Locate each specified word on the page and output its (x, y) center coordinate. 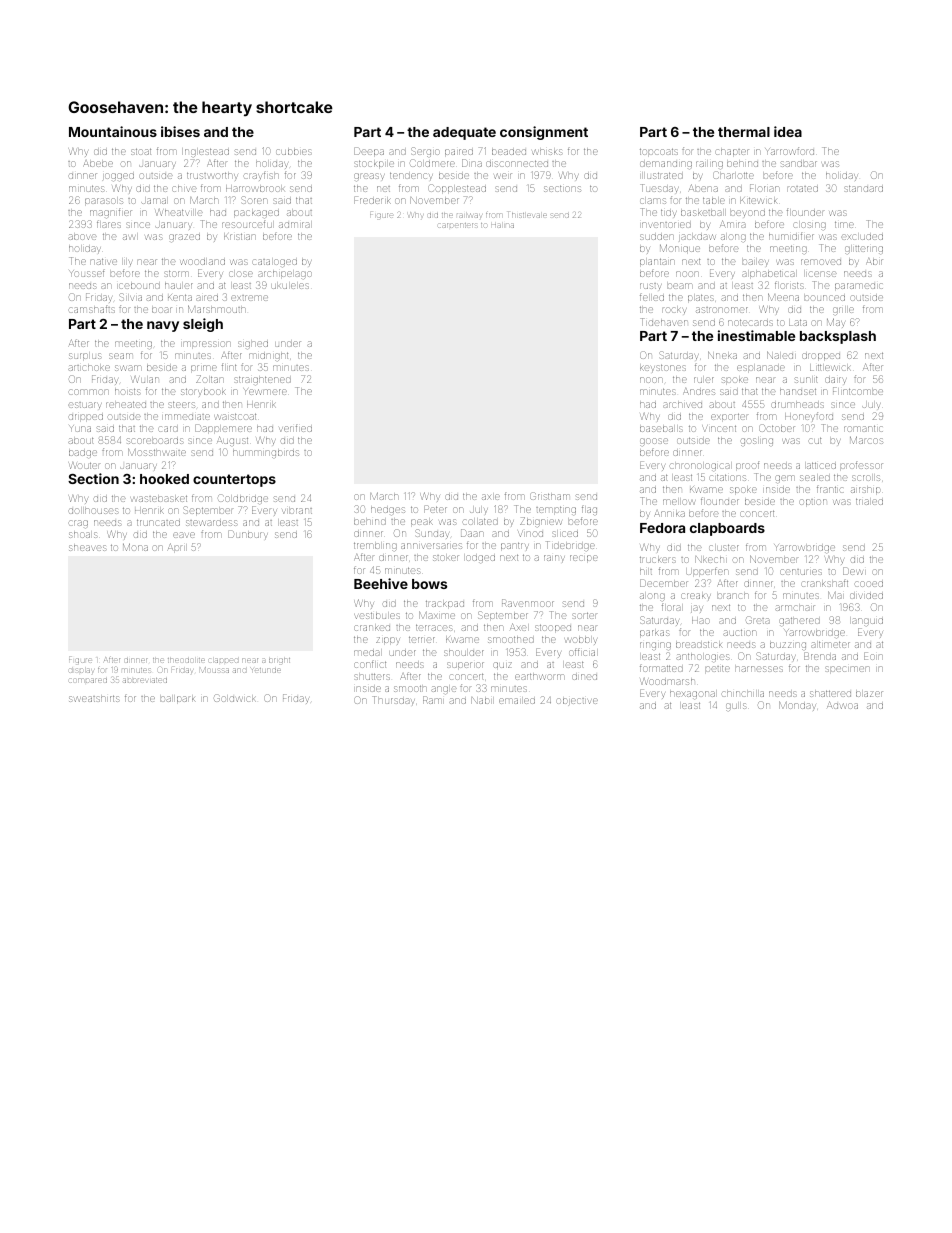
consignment (544, 133)
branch (734, 596)
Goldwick (235, 698)
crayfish (262, 176)
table (714, 200)
